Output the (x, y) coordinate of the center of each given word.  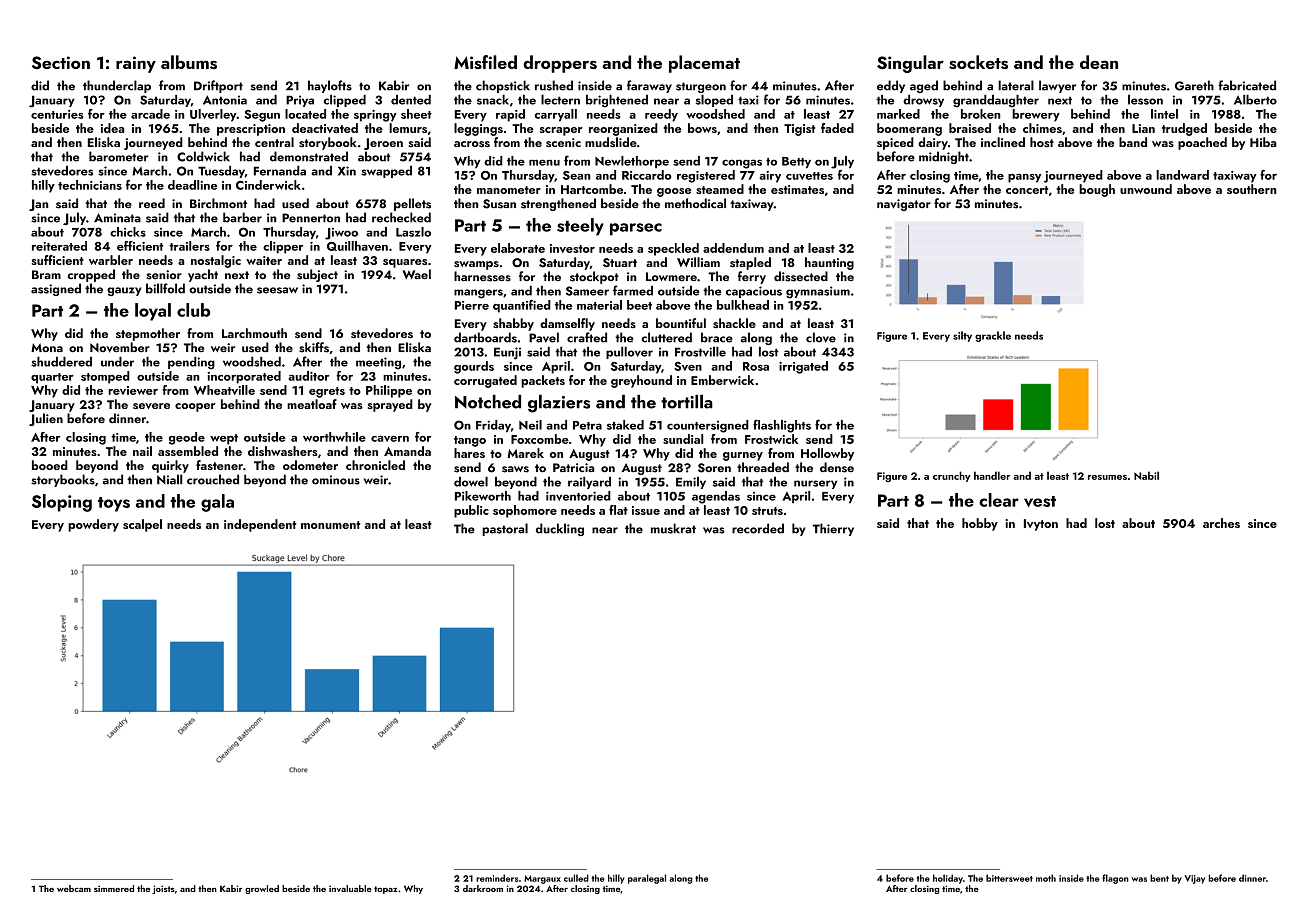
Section (61, 62)
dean (1099, 62)
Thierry (833, 529)
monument (330, 525)
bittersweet (1009, 878)
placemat (704, 64)
